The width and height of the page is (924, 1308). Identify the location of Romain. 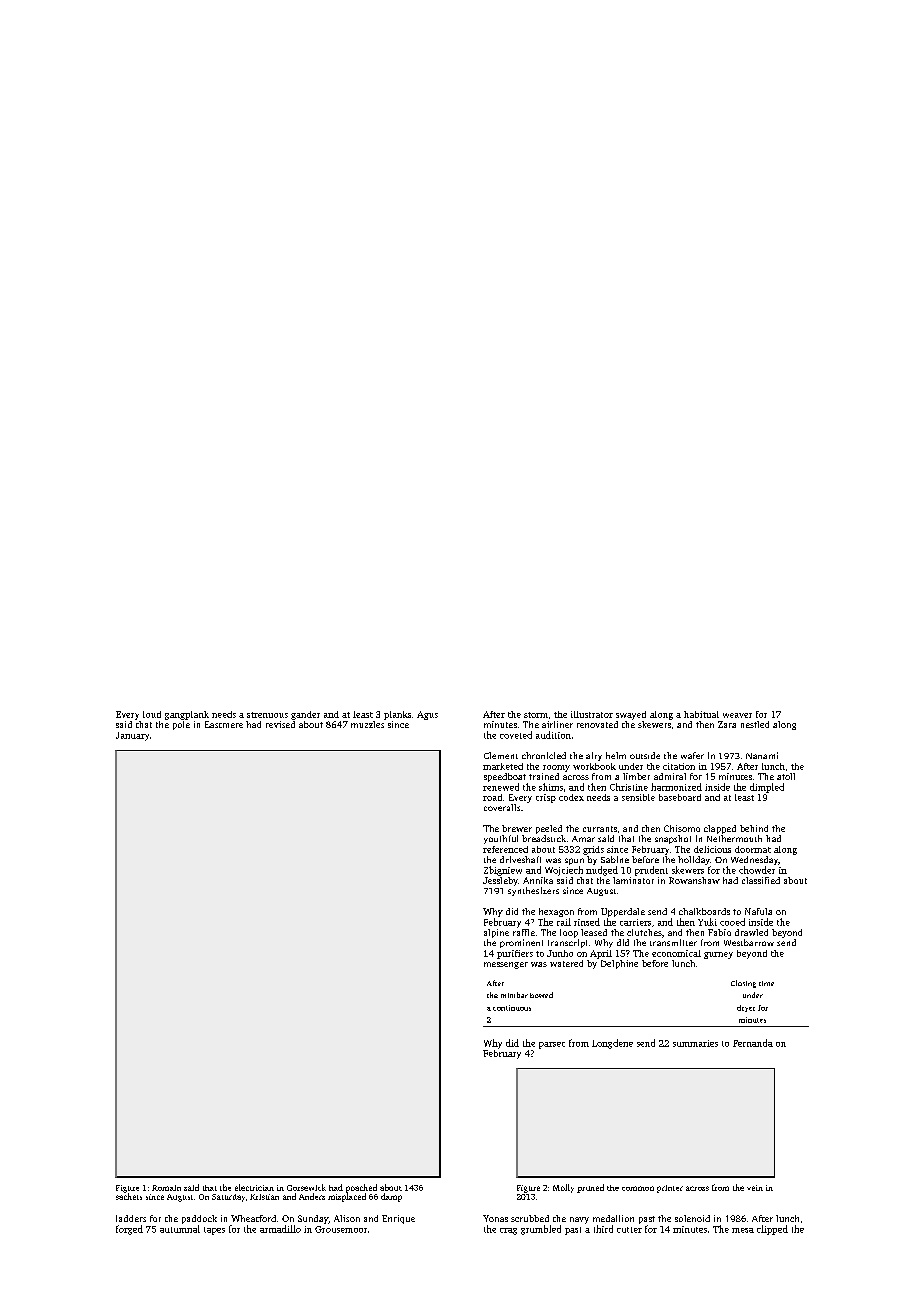
(166, 1188).
